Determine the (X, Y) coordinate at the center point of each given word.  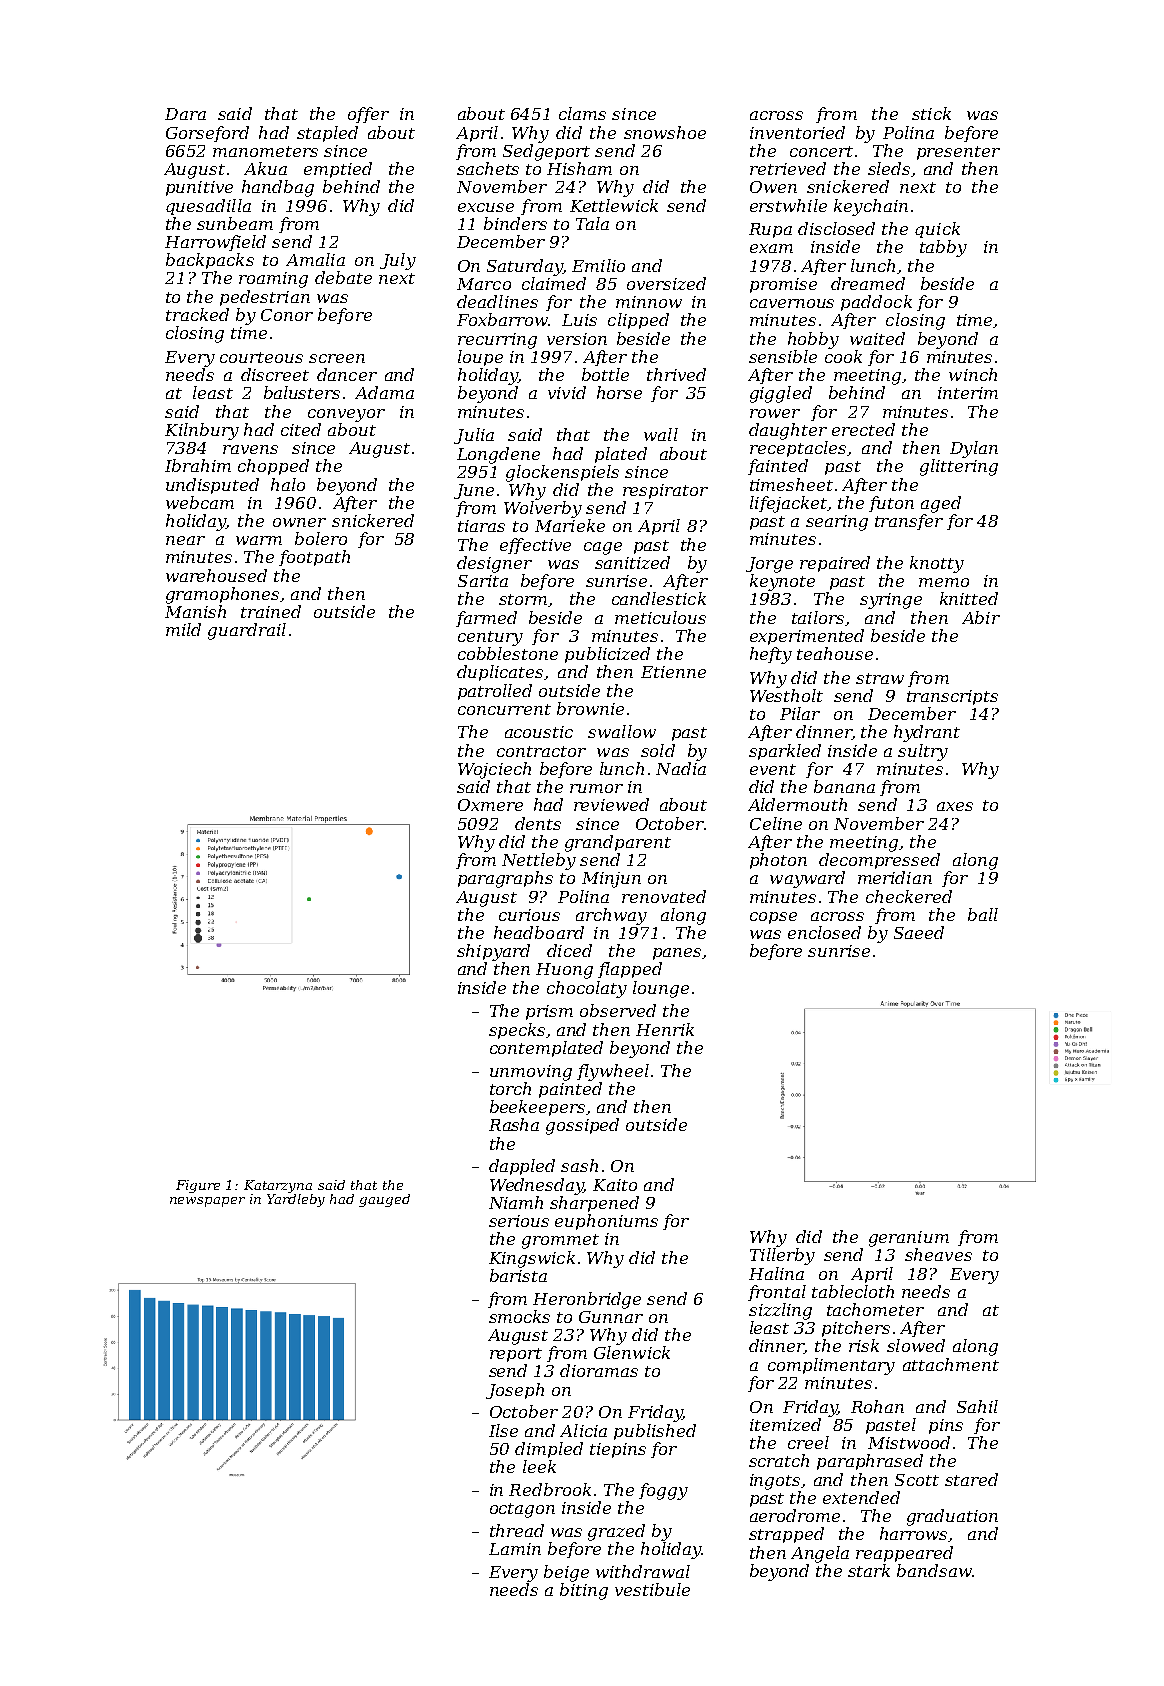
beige (566, 1573)
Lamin (515, 1549)
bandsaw (934, 1570)
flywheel (613, 1072)
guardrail (247, 631)
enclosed (824, 932)
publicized (607, 655)
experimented (807, 637)
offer (368, 115)
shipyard (493, 952)
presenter (958, 153)
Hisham (579, 168)
